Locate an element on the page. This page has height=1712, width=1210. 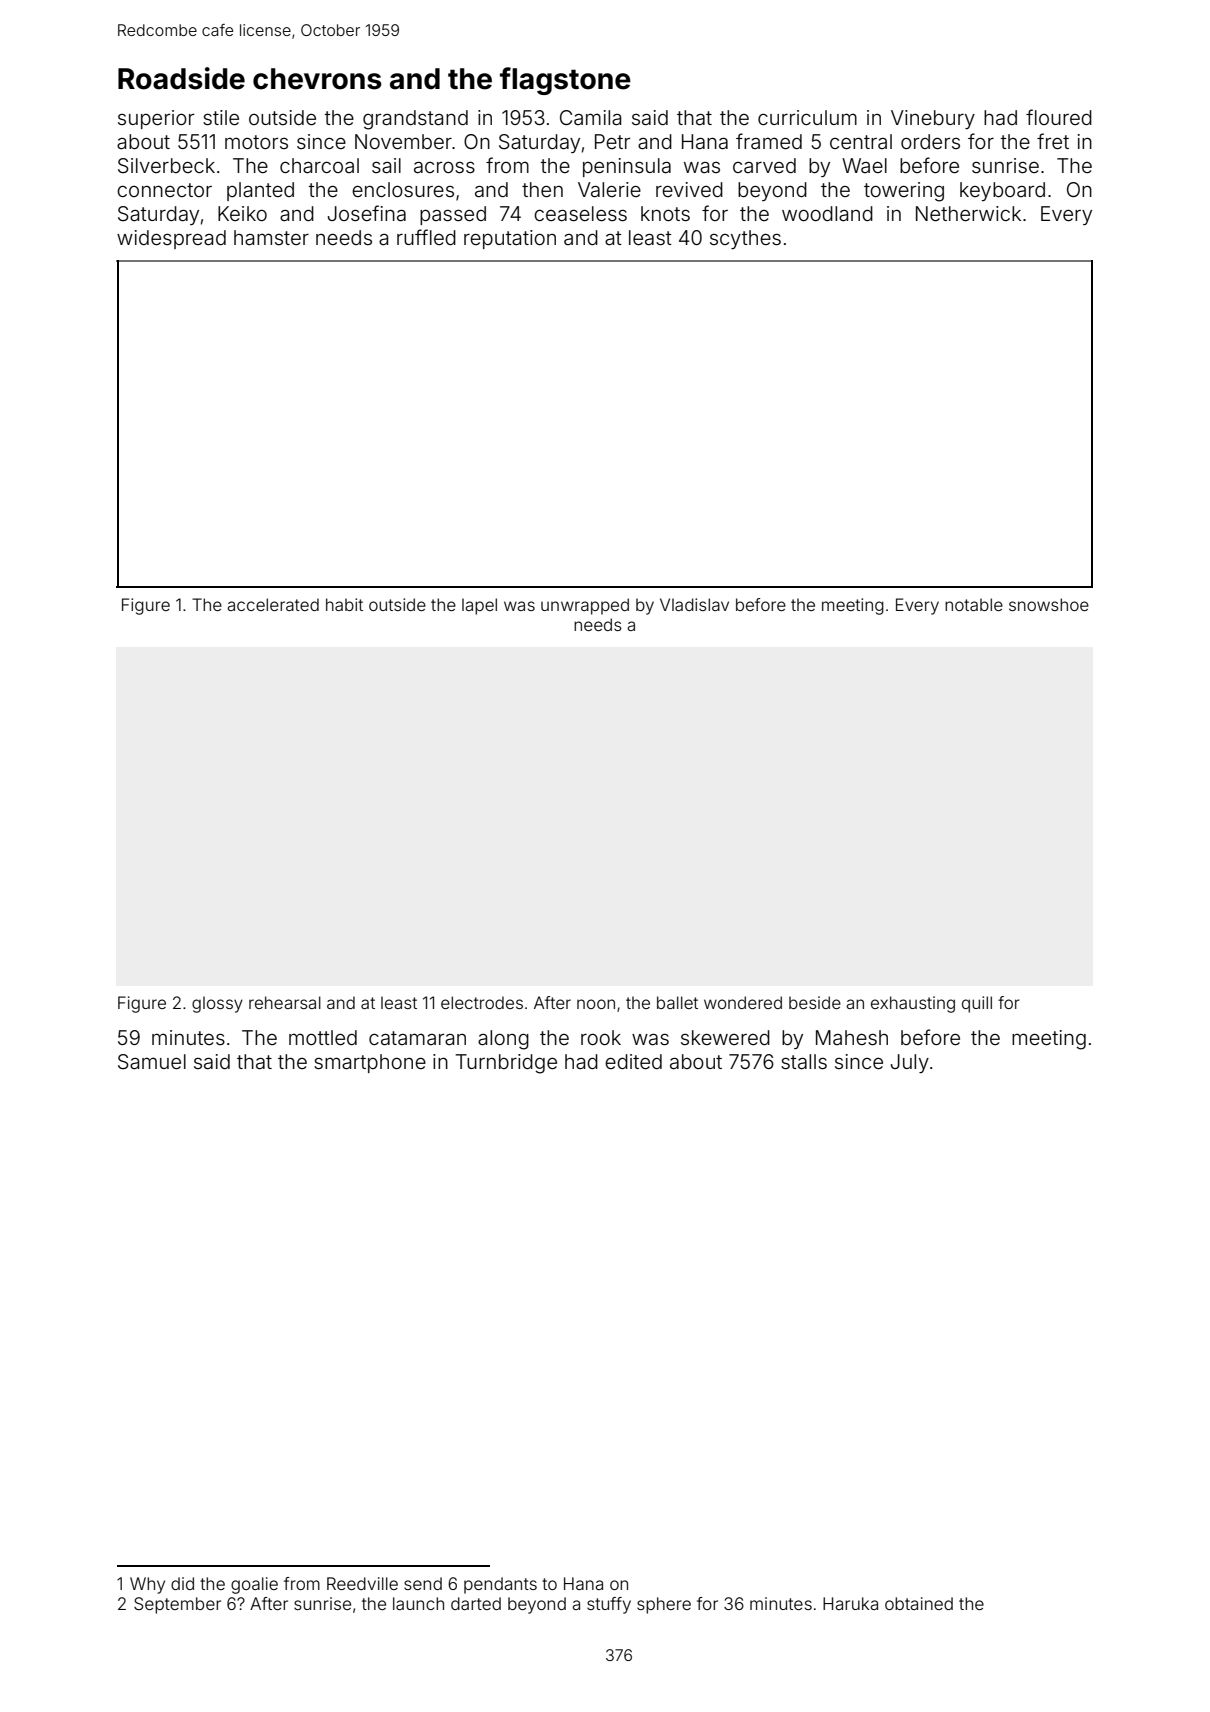
stalls is located at coordinates (804, 1061).
